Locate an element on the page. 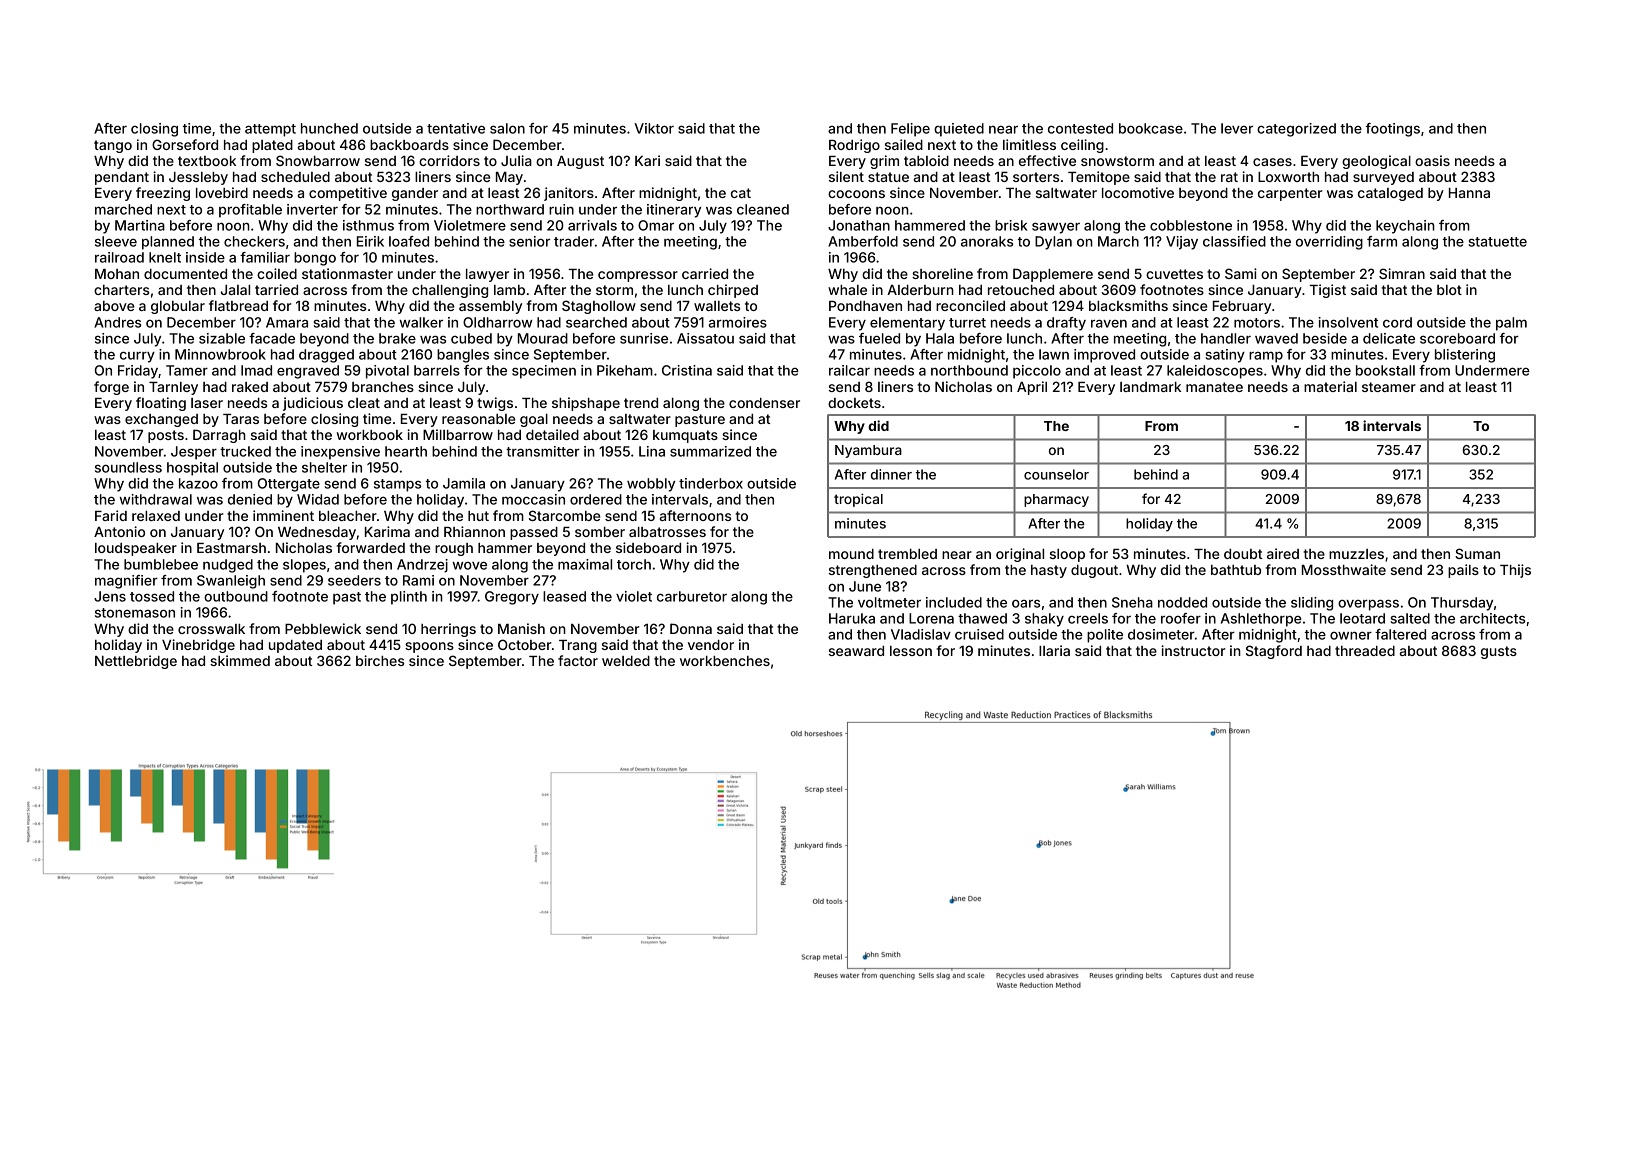 The height and width of the page is (1152, 1629). muzzles is located at coordinates (1356, 554).
